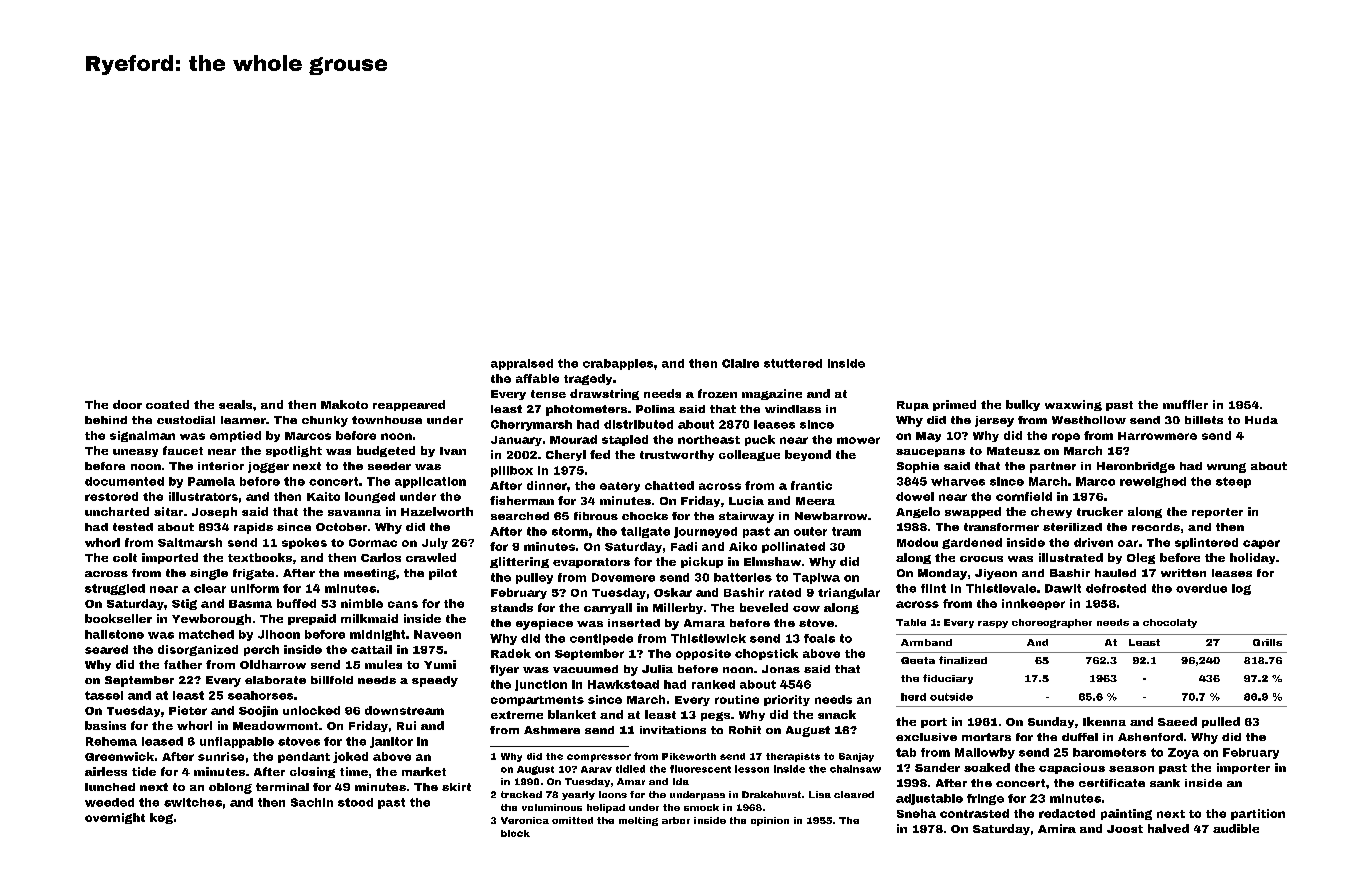 Image resolution: width=1372 pixels, height=887 pixels. I want to click on opinion, so click(770, 821).
